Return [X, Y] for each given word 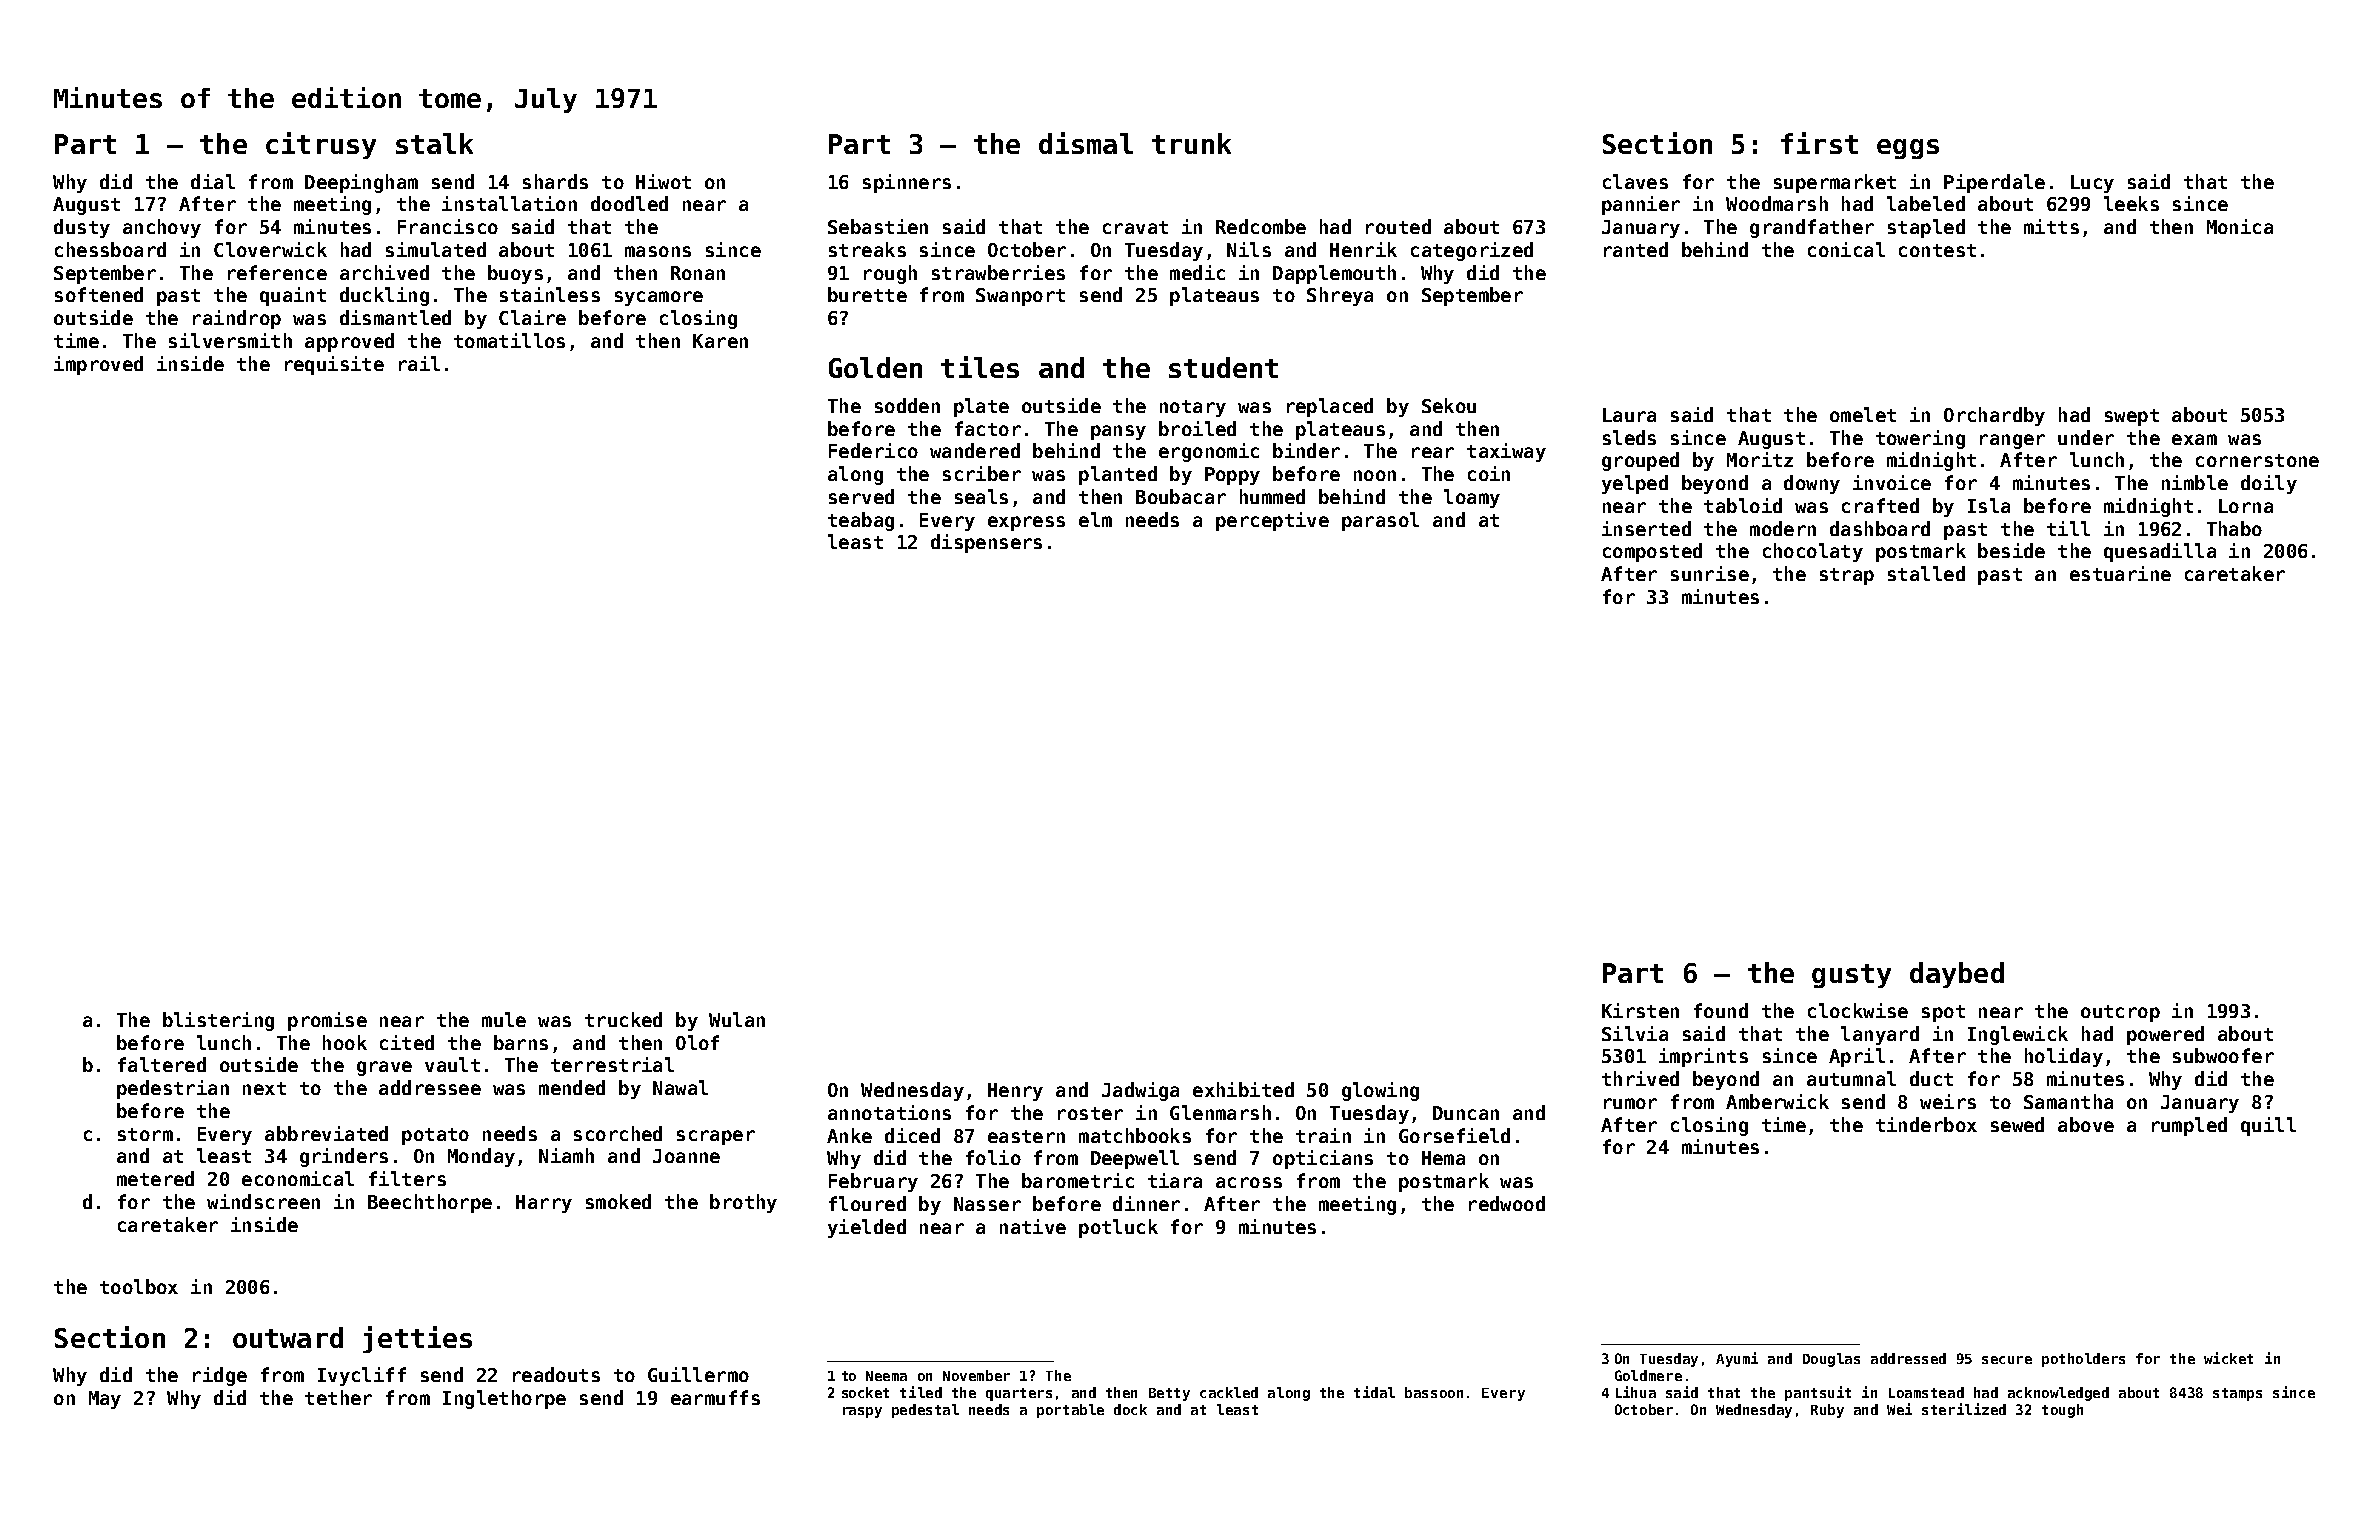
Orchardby [1994, 416]
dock [1130, 1409]
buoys [515, 274]
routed [1398, 226]
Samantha [2068, 1101]
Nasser [987, 1204]
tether [338, 1397]
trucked [623, 1019]
